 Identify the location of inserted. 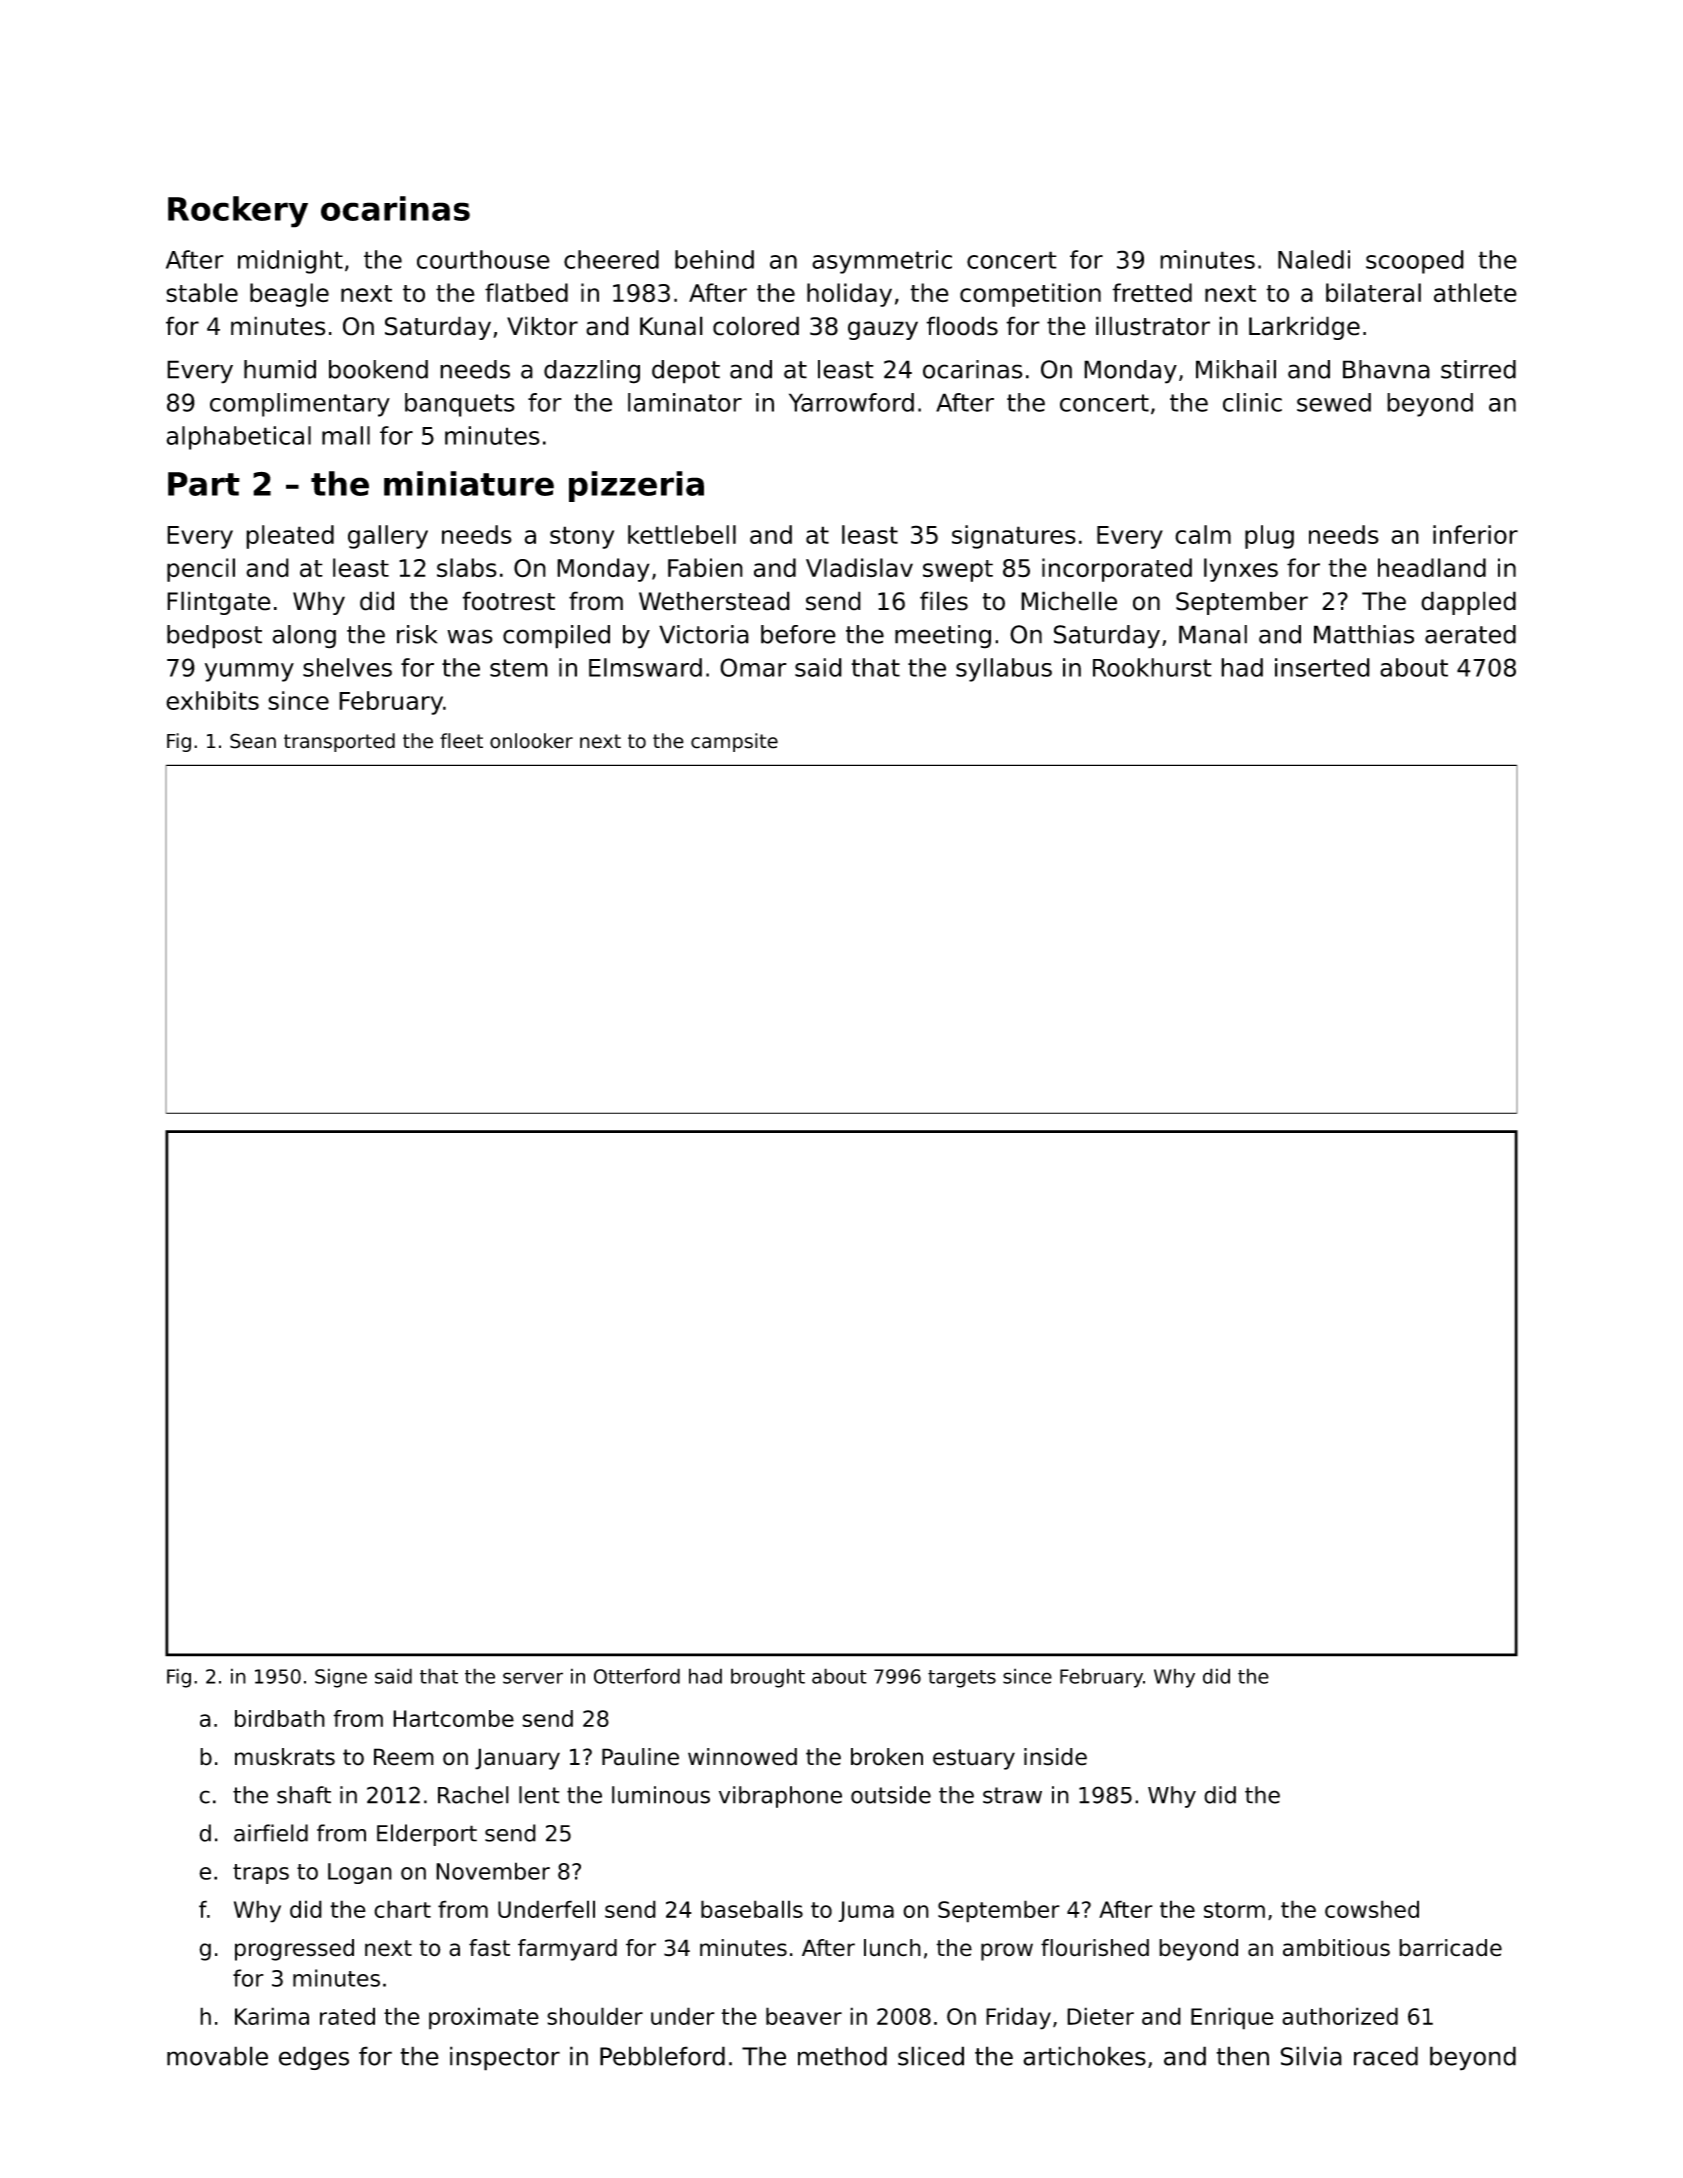
(1322, 667).
